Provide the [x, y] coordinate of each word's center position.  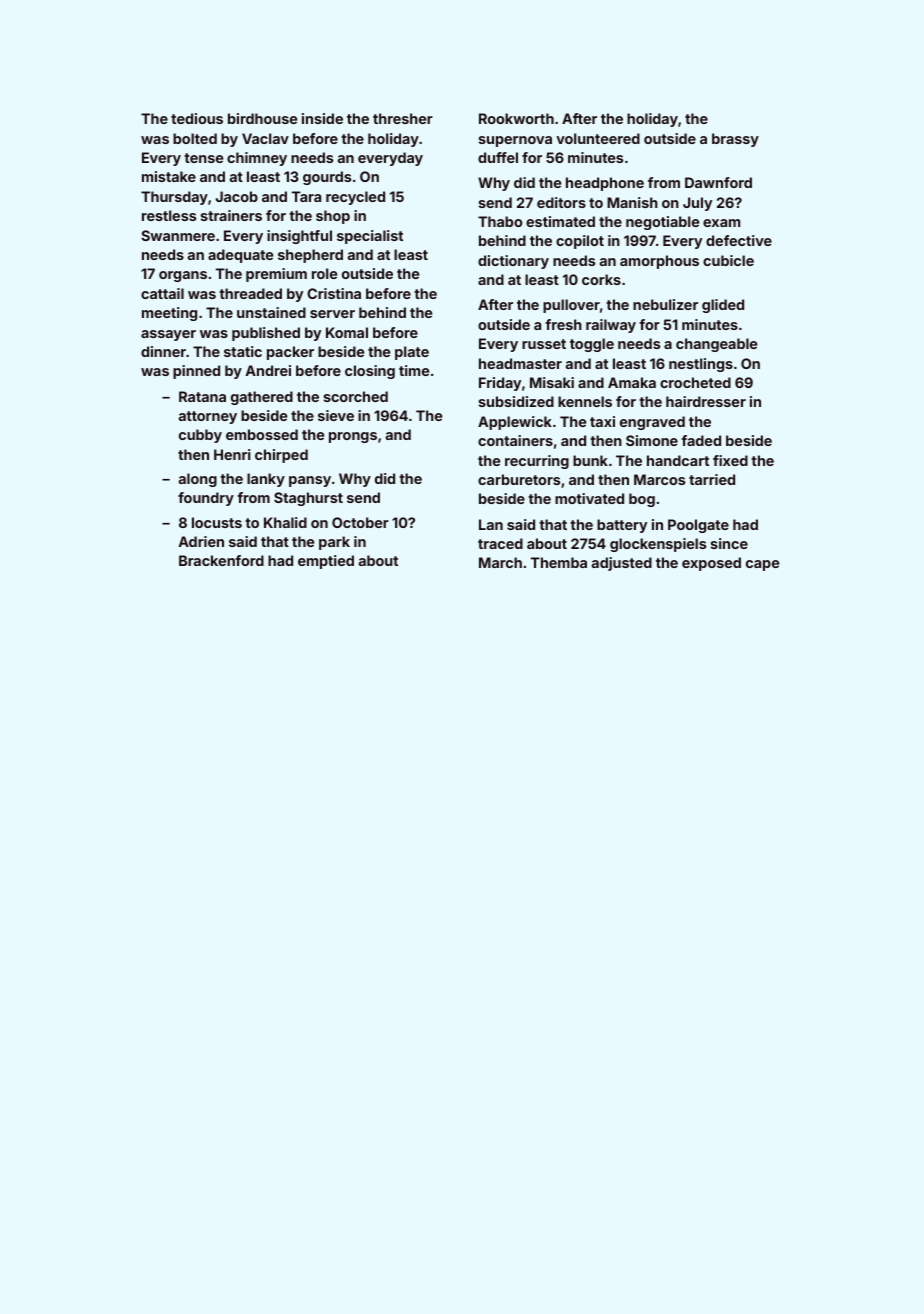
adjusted [622, 564]
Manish [632, 202]
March [500, 562]
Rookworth [516, 118]
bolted [195, 138]
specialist [370, 237]
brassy [735, 140]
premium [276, 275]
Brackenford [221, 560]
